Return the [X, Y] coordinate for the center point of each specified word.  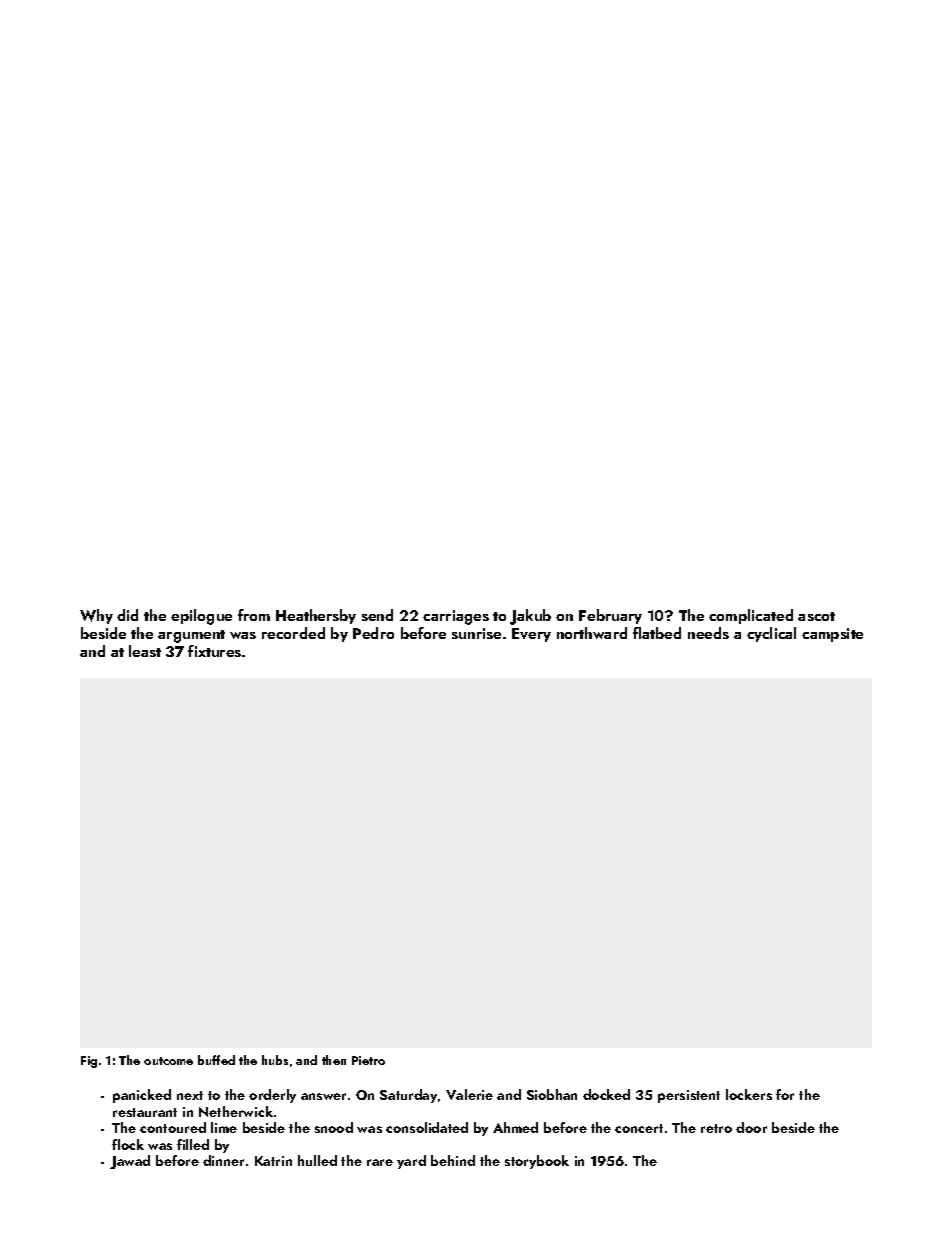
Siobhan [552, 1094]
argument [191, 636]
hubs [275, 1060]
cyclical [771, 634]
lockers [749, 1094]
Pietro [368, 1060]
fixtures [214, 651]
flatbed [657, 633]
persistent [689, 1096]
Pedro [373, 633]
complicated [751, 616]
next [190, 1095]
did [127, 615]
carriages [456, 617]
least [145, 651]
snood [334, 1127]
